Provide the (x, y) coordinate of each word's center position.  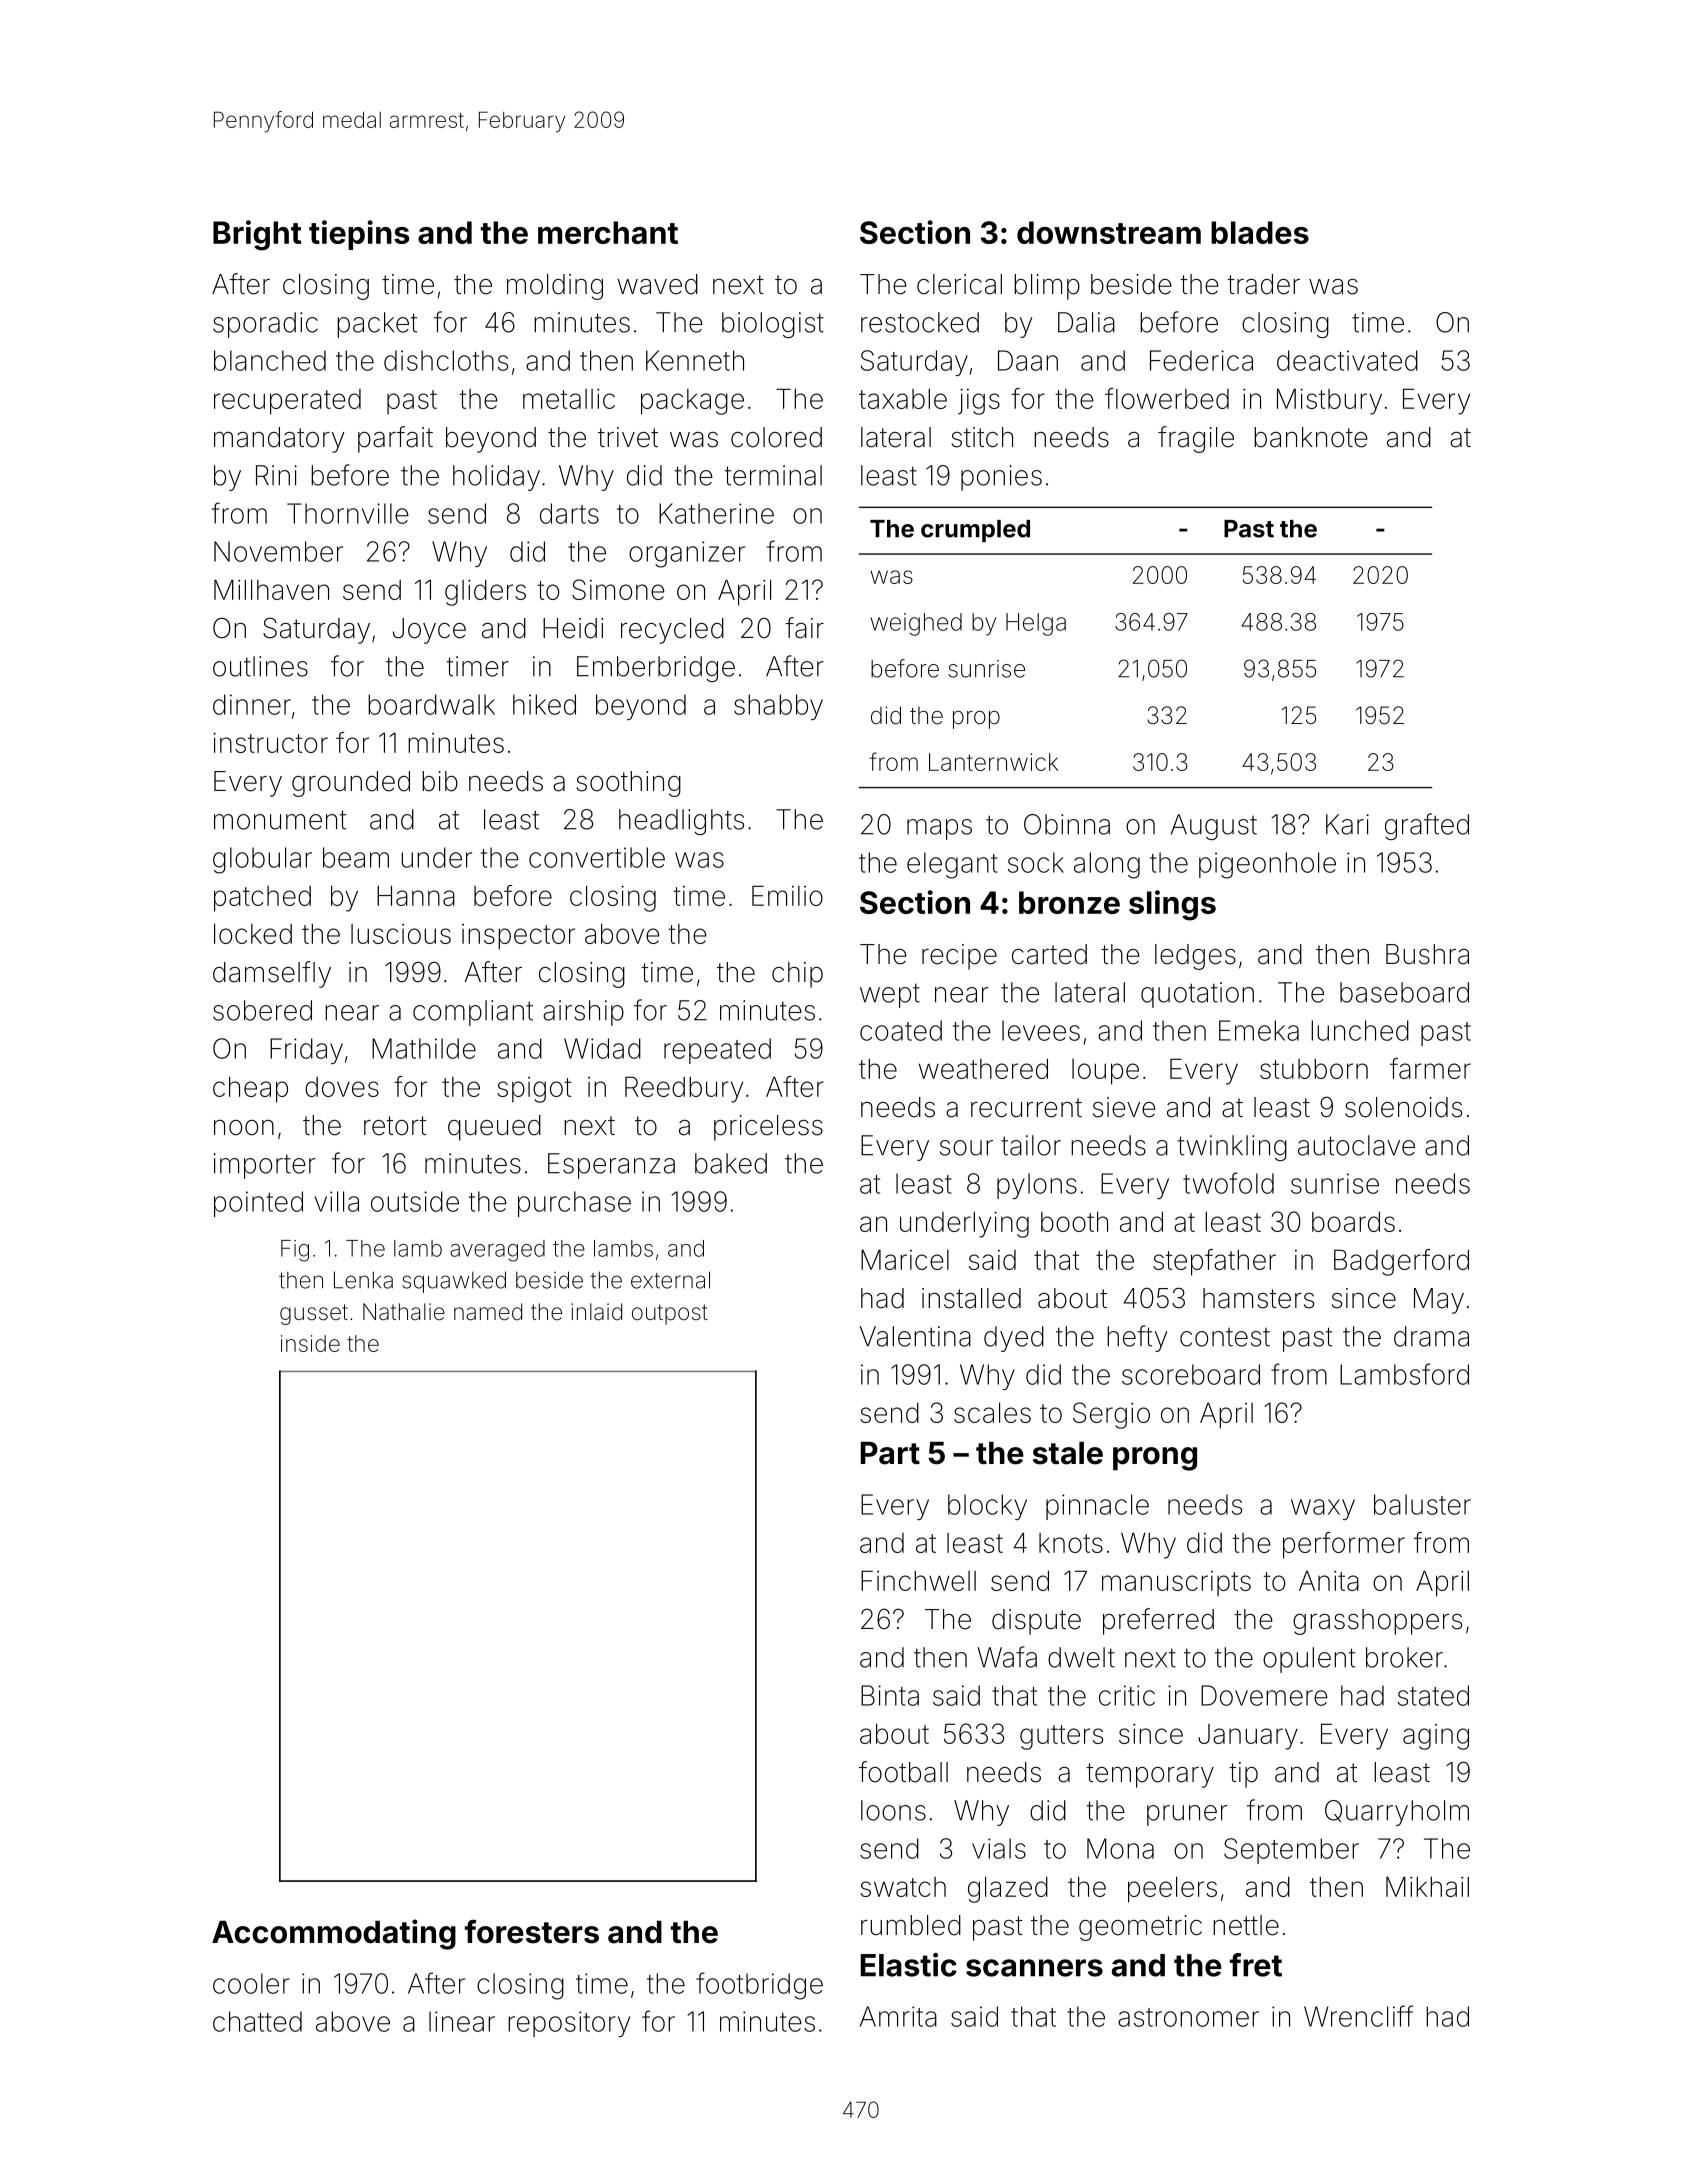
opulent (1309, 1660)
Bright (257, 235)
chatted (257, 2021)
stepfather (1214, 1262)
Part (890, 1453)
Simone (618, 589)
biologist (773, 325)
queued (494, 1128)
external (670, 1280)
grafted (1427, 826)
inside (310, 1343)
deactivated (1347, 360)
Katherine (716, 513)
